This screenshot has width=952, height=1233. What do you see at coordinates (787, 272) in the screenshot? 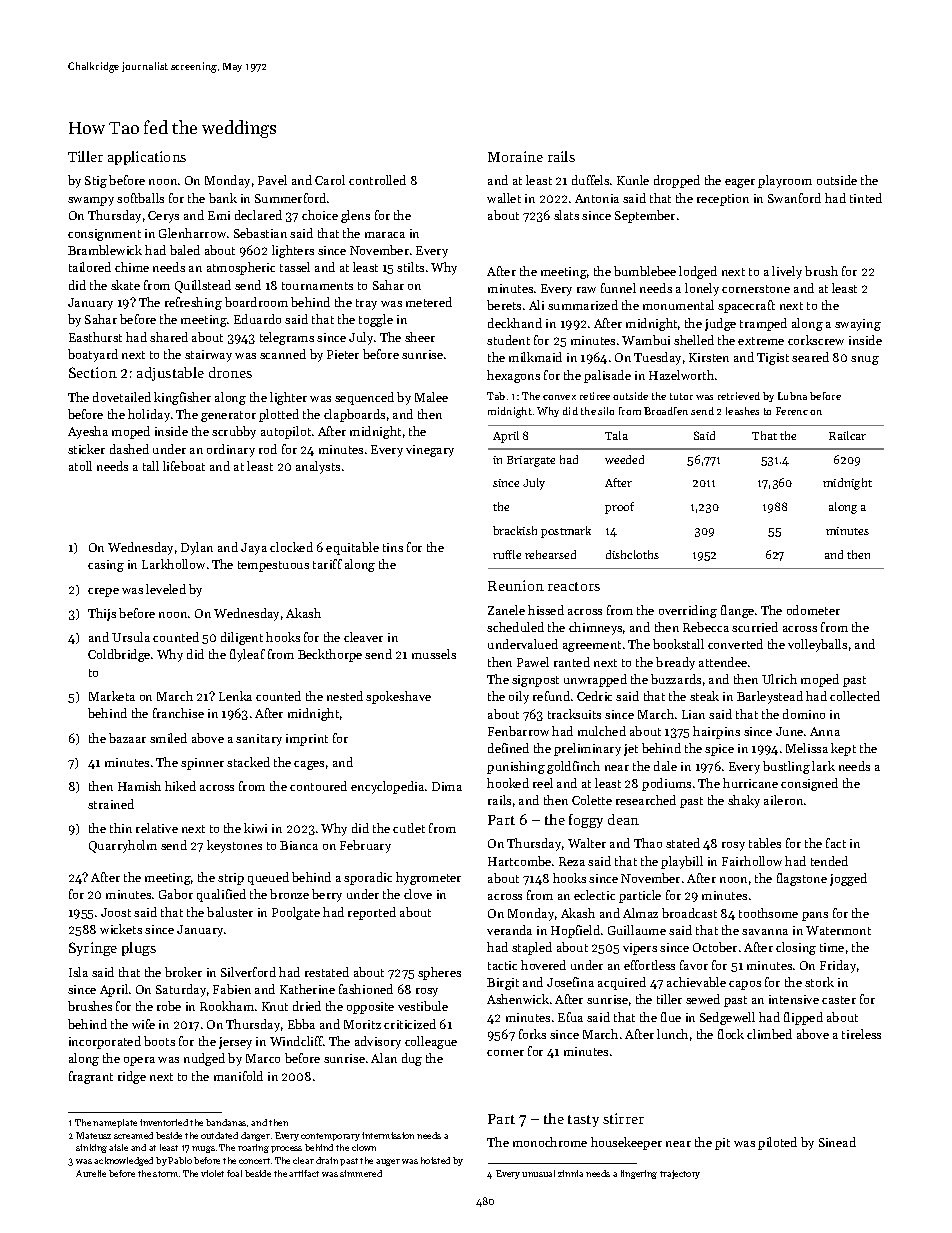
I see `lively` at bounding box center [787, 272].
